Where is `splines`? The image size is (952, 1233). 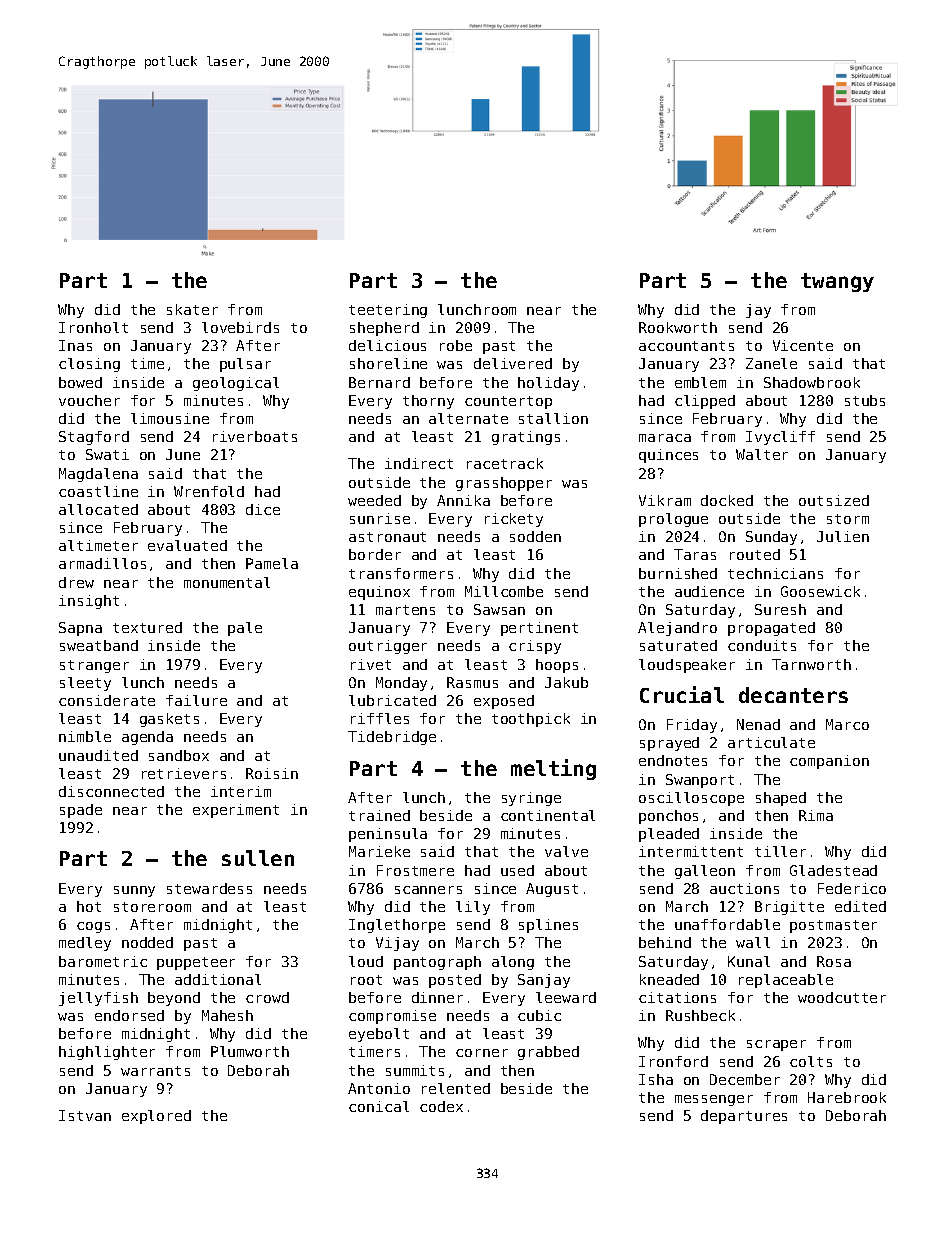 splines is located at coordinates (548, 926).
